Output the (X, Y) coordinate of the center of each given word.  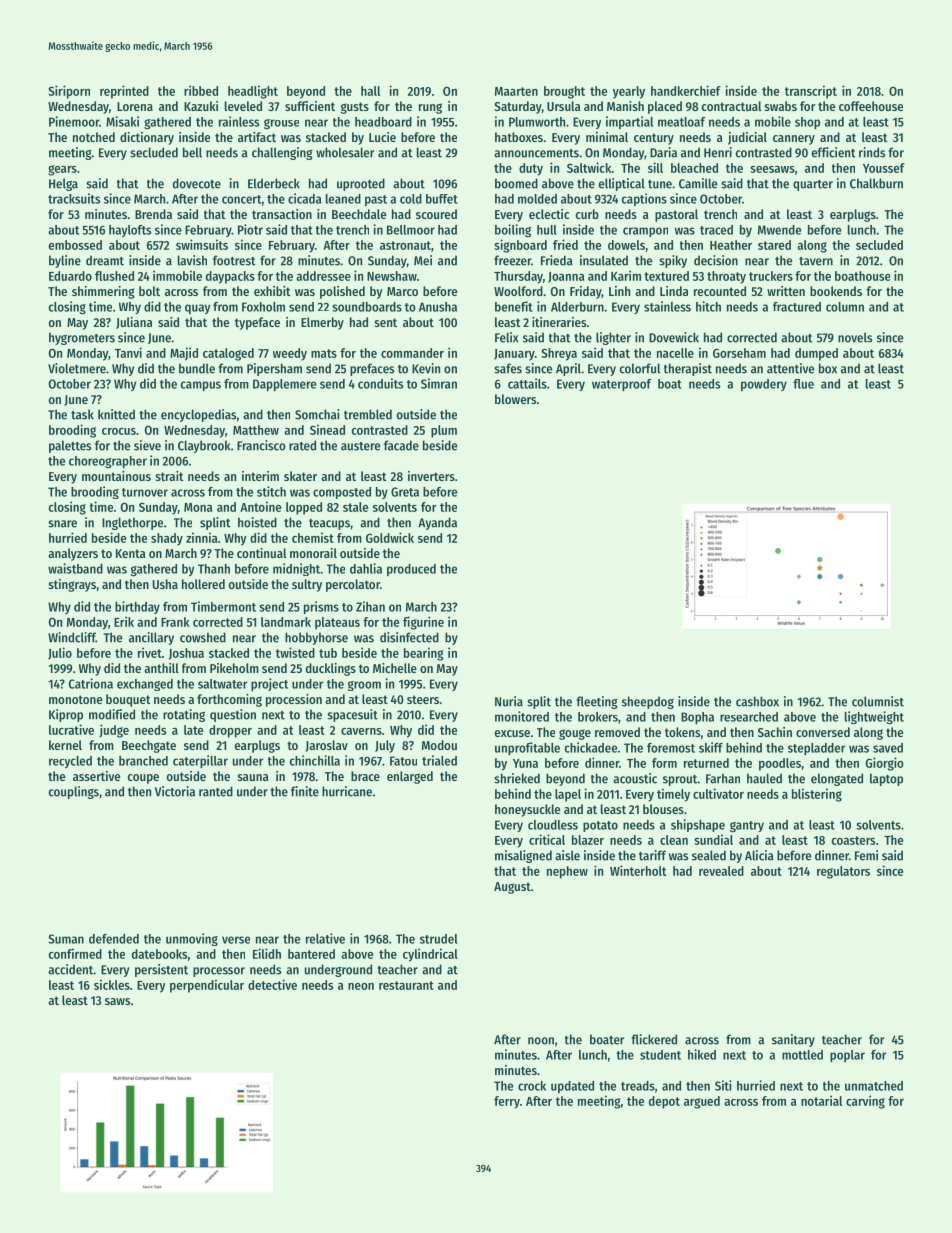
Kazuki (201, 106)
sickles (112, 984)
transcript (811, 92)
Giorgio (885, 764)
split (539, 702)
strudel (439, 939)
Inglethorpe (132, 523)
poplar (847, 1056)
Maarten (516, 91)
